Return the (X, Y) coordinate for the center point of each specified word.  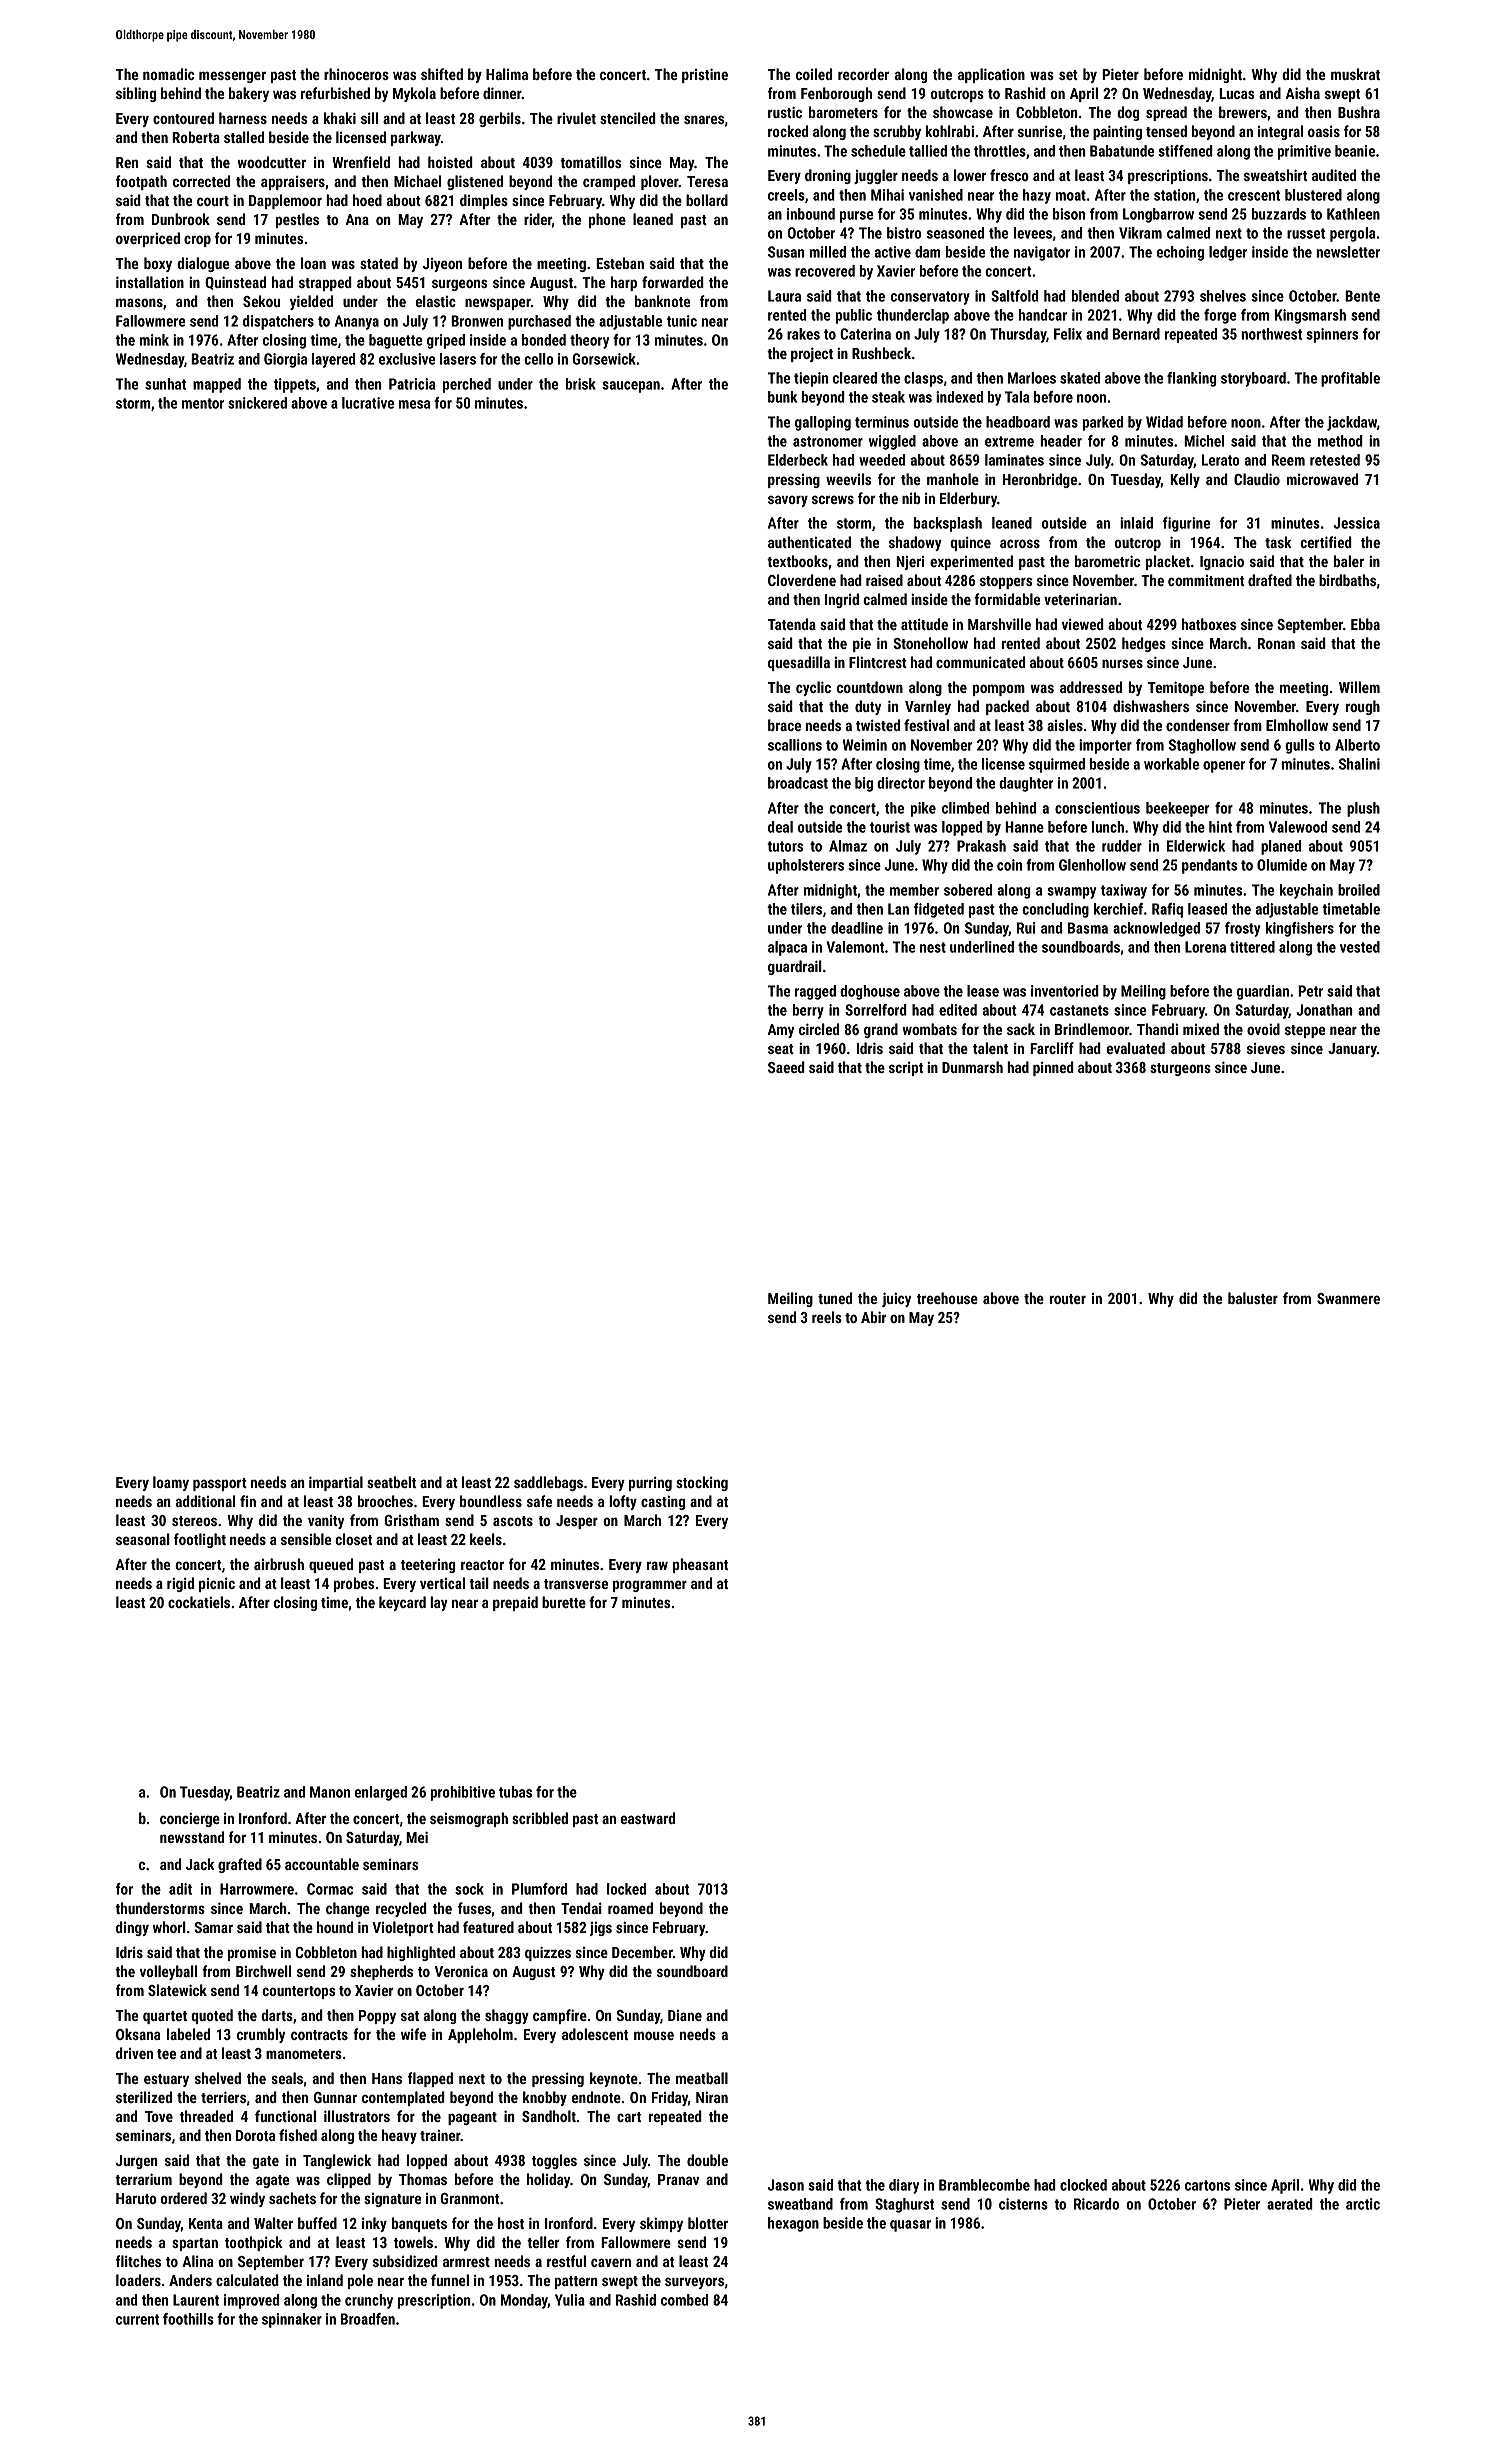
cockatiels (199, 1602)
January (1352, 1050)
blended (1095, 296)
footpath (141, 182)
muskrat (1355, 74)
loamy (171, 1483)
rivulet (576, 118)
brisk (581, 384)
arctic (1363, 2204)
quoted (212, 2016)
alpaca (787, 948)
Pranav (678, 2179)
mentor (203, 403)
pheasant (700, 1565)
